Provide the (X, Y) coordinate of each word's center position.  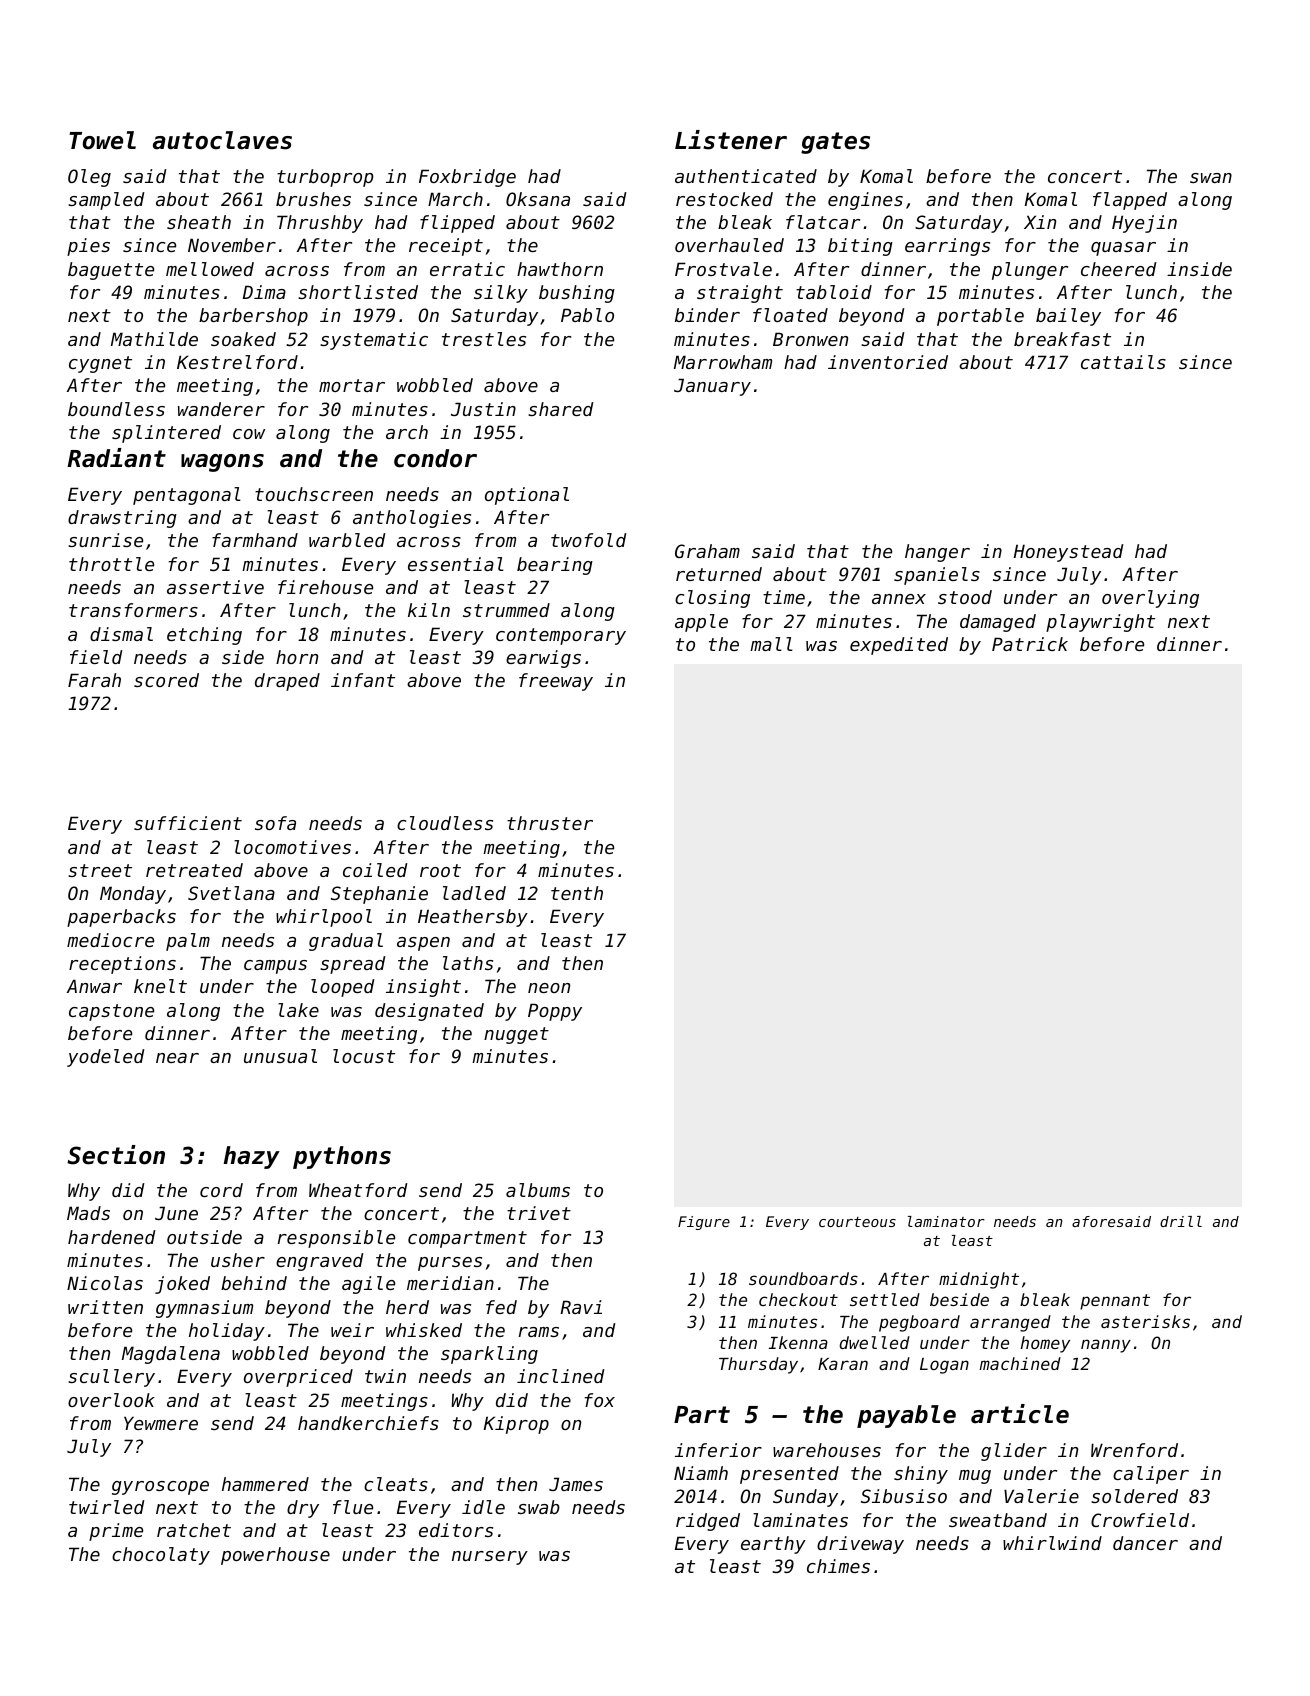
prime (116, 1532)
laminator (946, 1221)
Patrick (1030, 644)
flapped (1130, 201)
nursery (490, 1558)
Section (116, 1155)
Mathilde (154, 339)
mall (771, 644)
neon (549, 988)
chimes (838, 1566)
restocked (724, 199)
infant (363, 680)
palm (188, 942)
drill (1181, 1221)
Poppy (555, 1012)
